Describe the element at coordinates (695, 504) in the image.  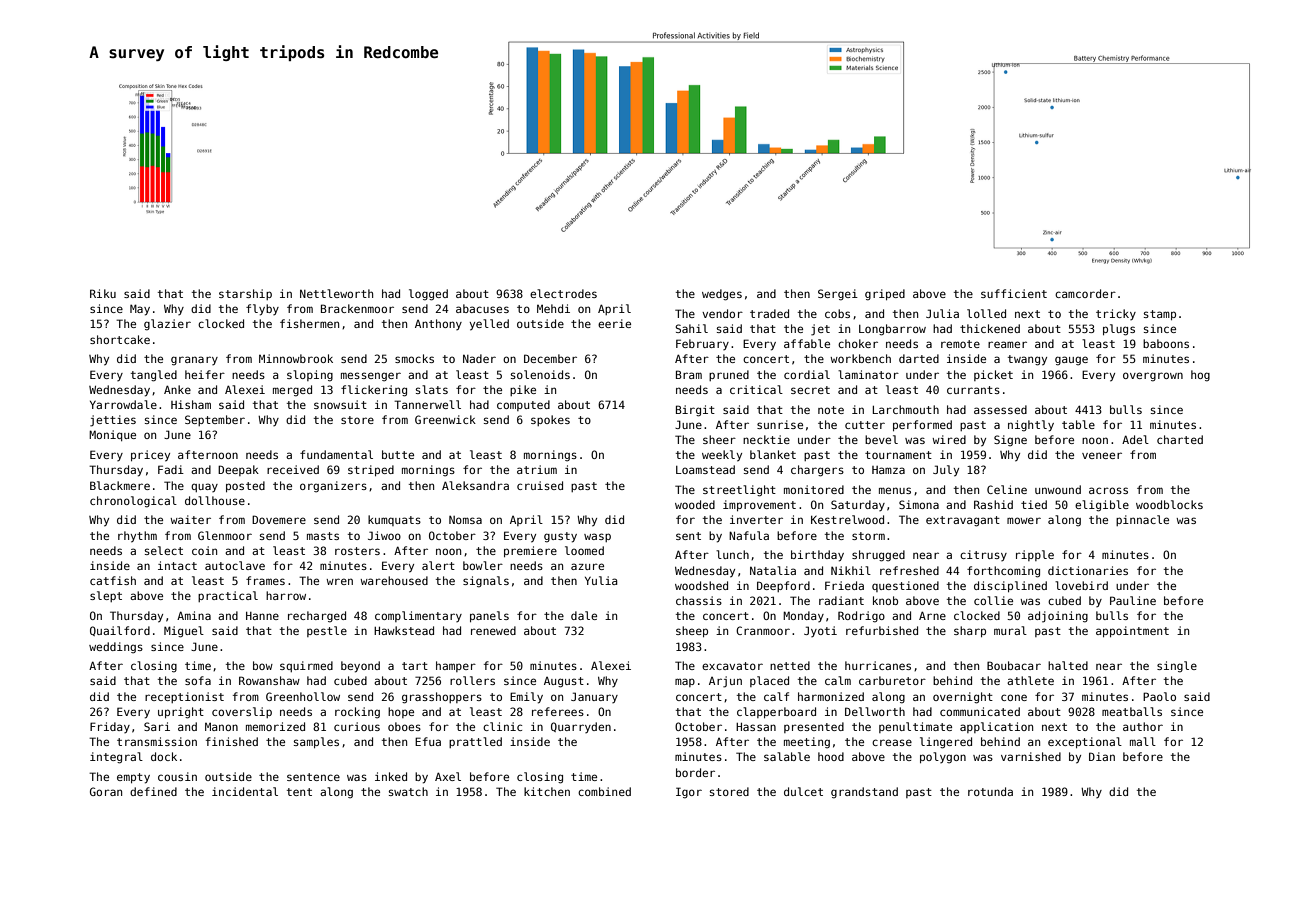
I see `wooded` at that location.
